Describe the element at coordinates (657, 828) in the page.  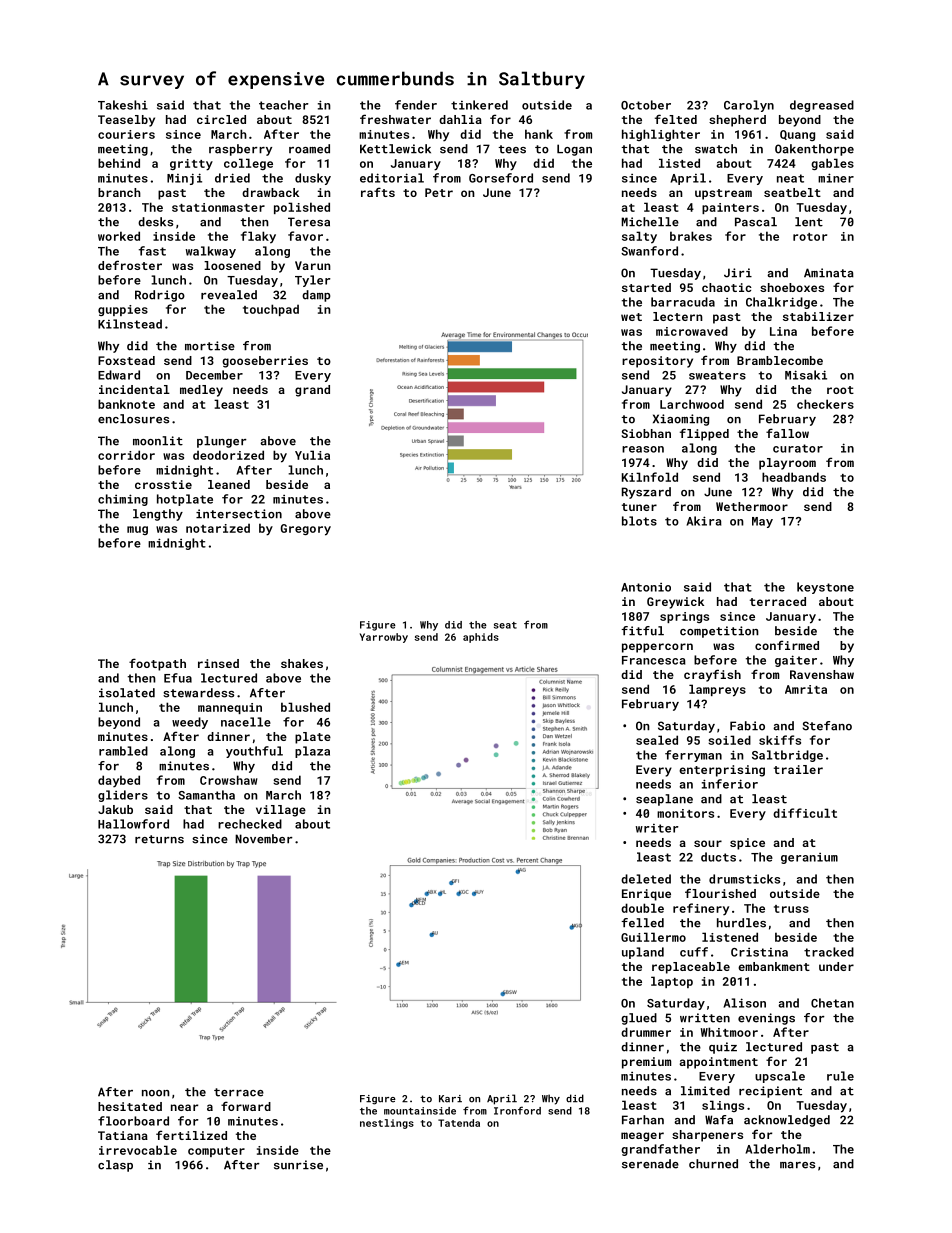
I see `writer` at that location.
